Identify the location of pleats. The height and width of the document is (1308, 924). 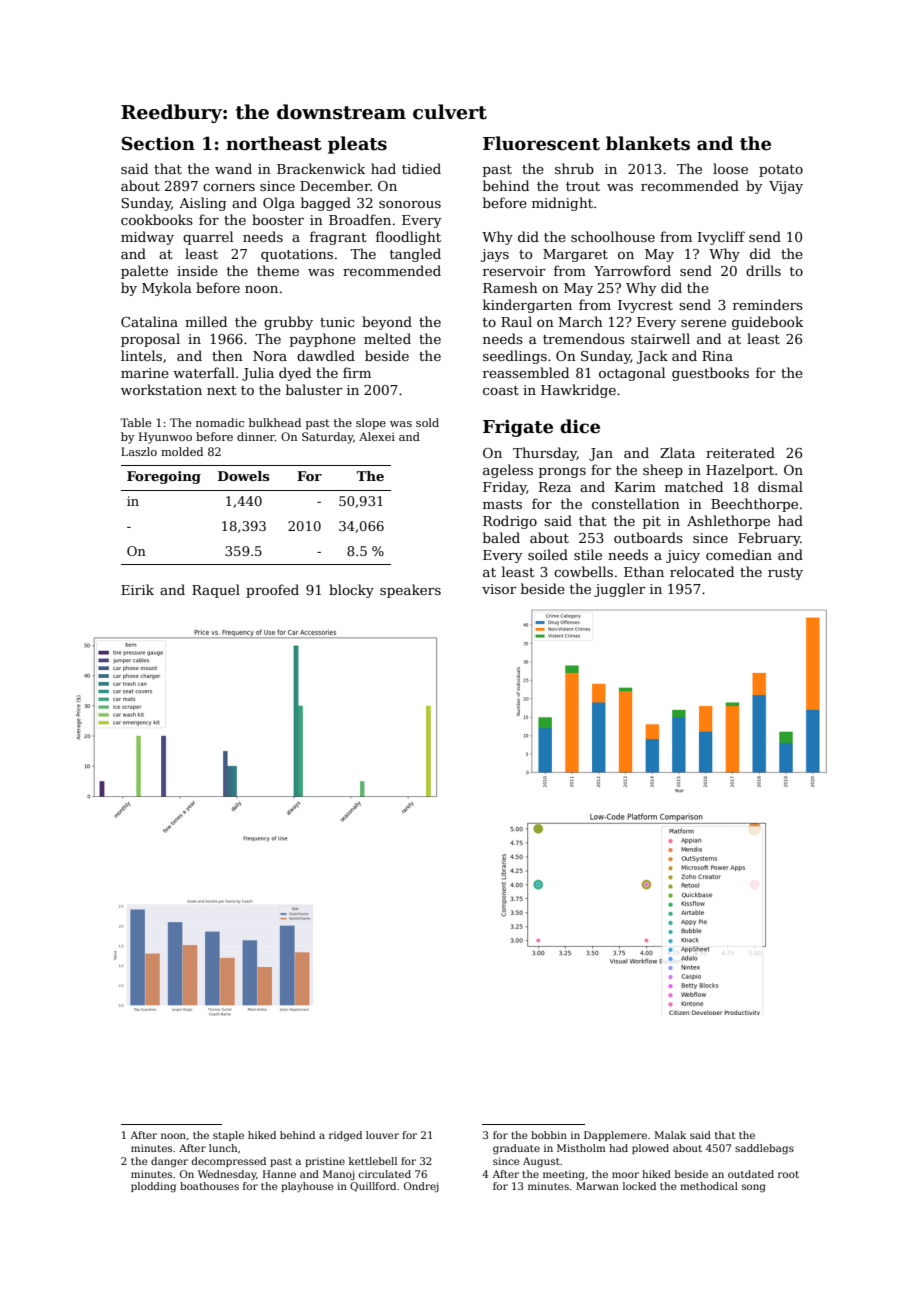
(357, 145).
